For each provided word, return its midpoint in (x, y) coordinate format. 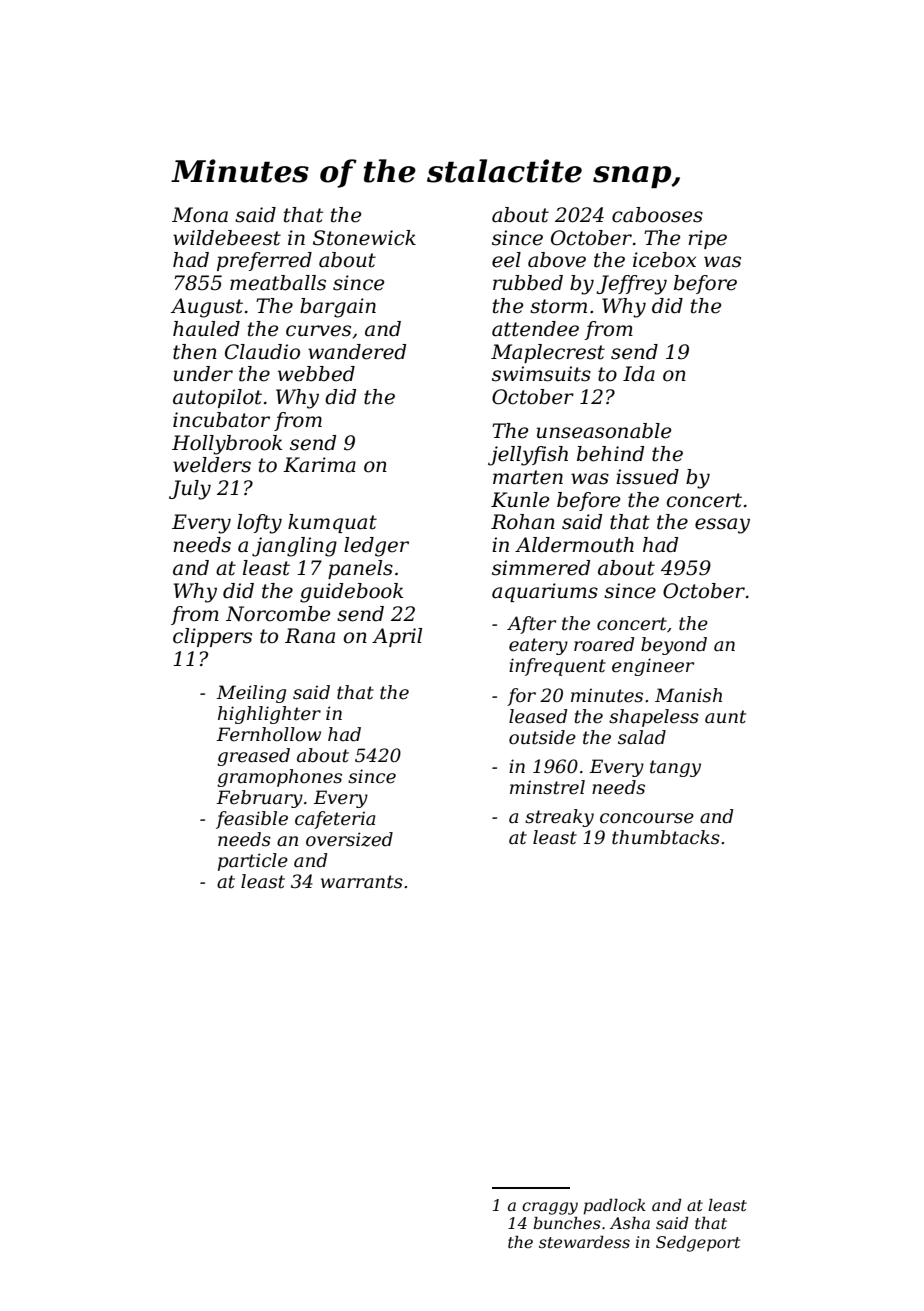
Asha (630, 1223)
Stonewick (364, 238)
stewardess (584, 1242)
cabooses (657, 215)
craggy (550, 1208)
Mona (200, 215)
